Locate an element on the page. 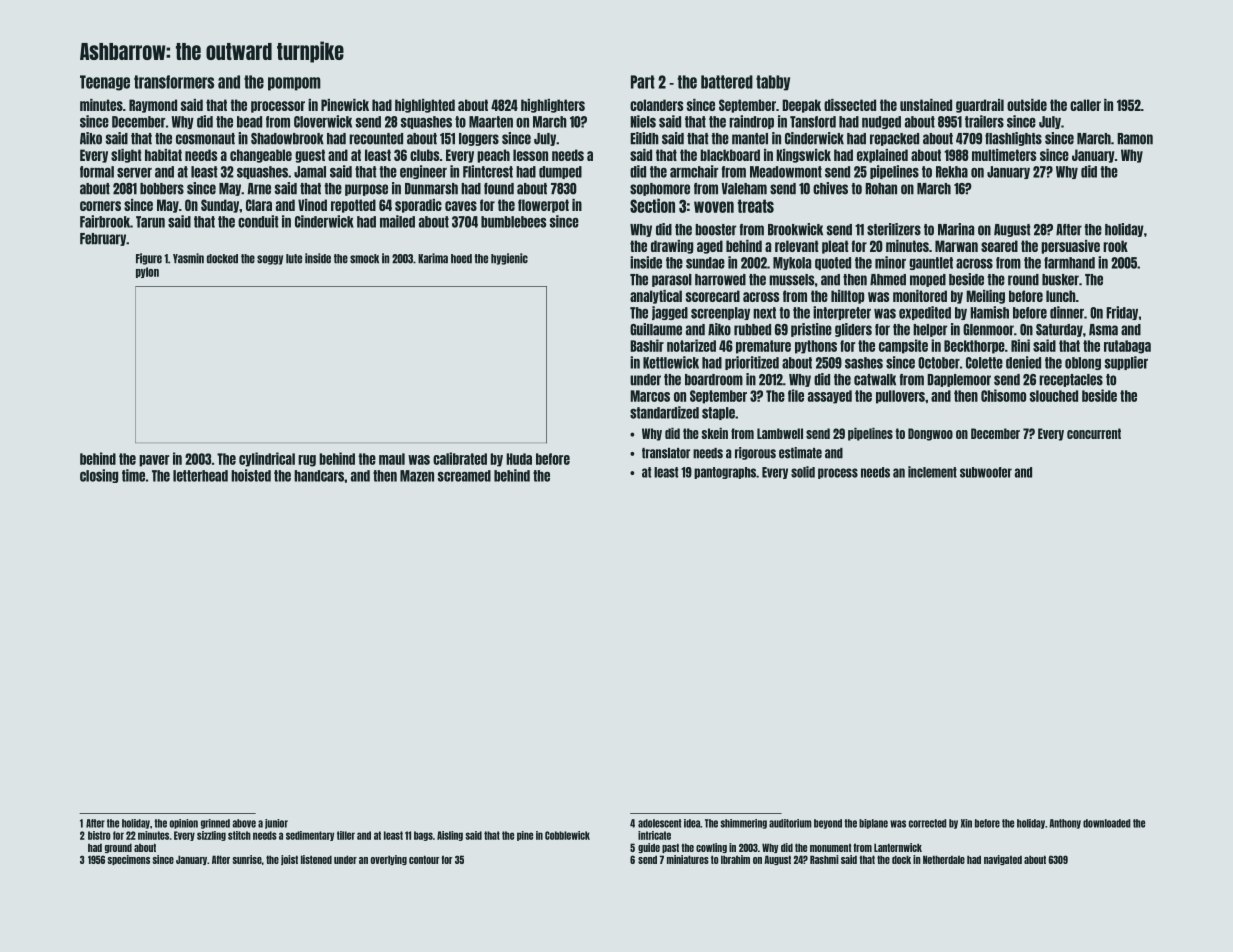 The image size is (1233, 952). above is located at coordinates (244, 823).
